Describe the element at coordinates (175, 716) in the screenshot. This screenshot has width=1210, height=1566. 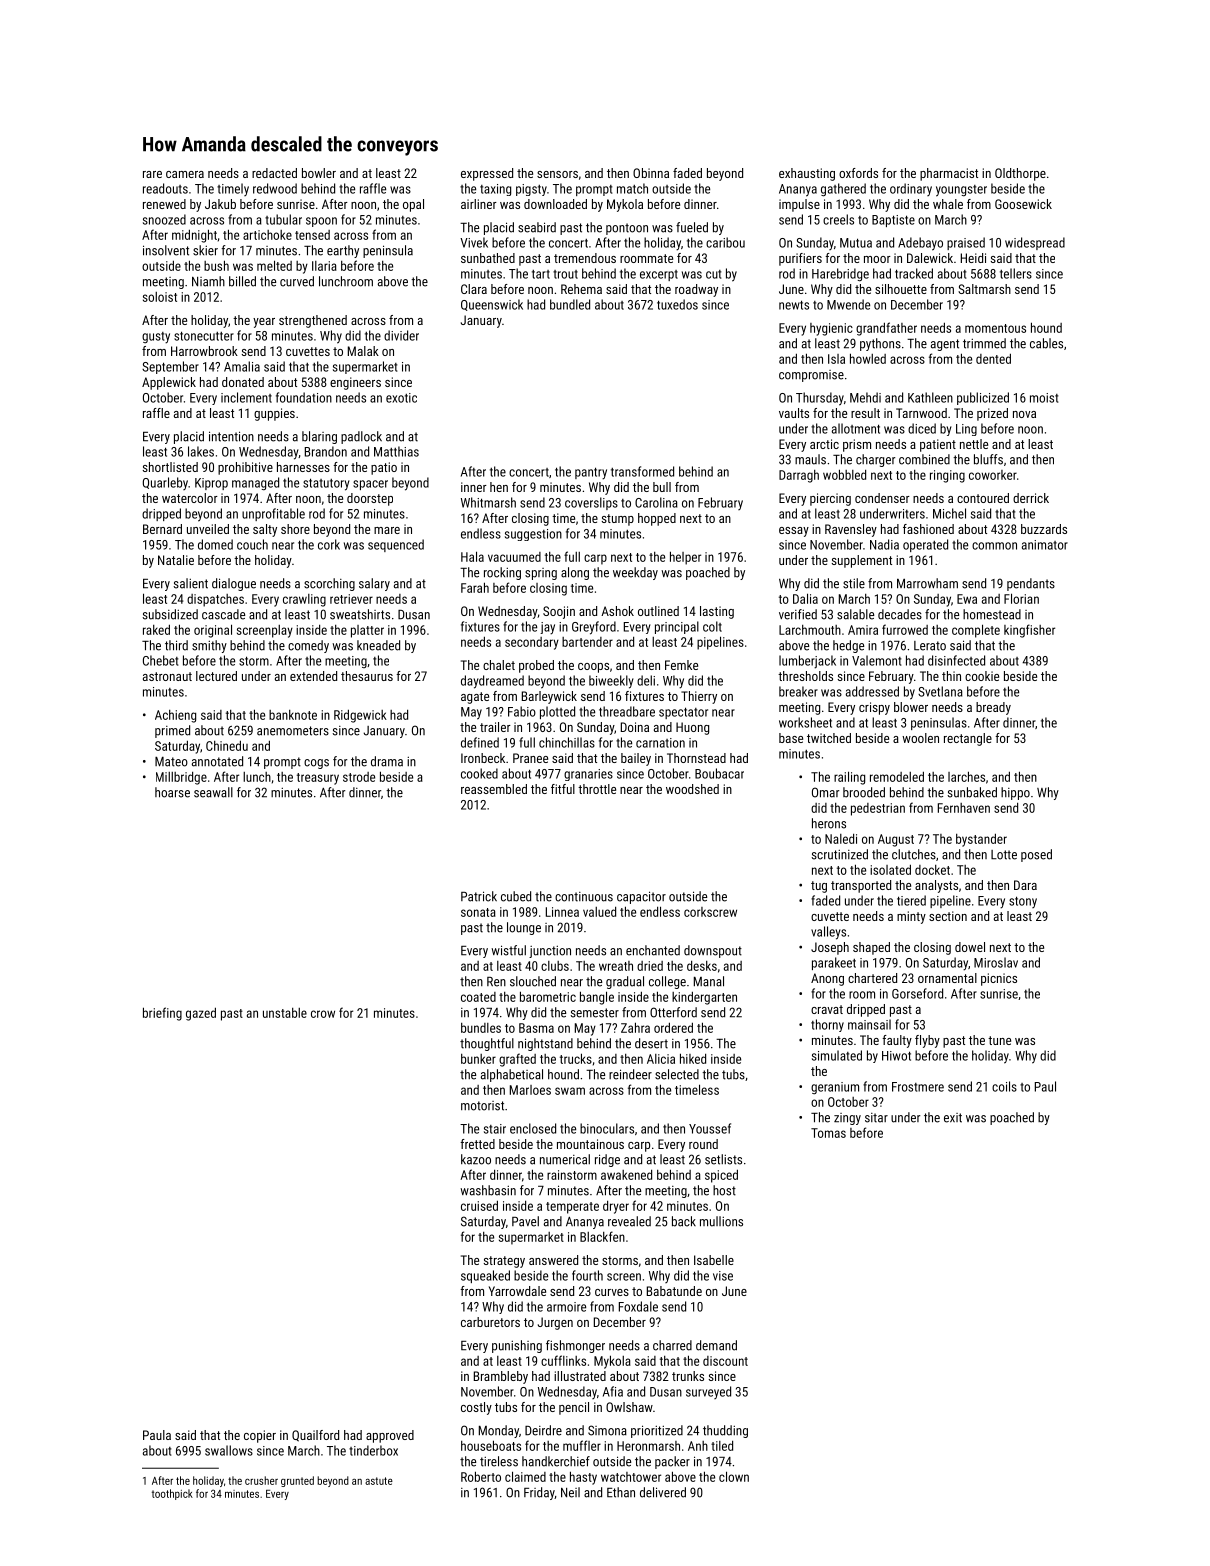
I see `Achieng` at that location.
